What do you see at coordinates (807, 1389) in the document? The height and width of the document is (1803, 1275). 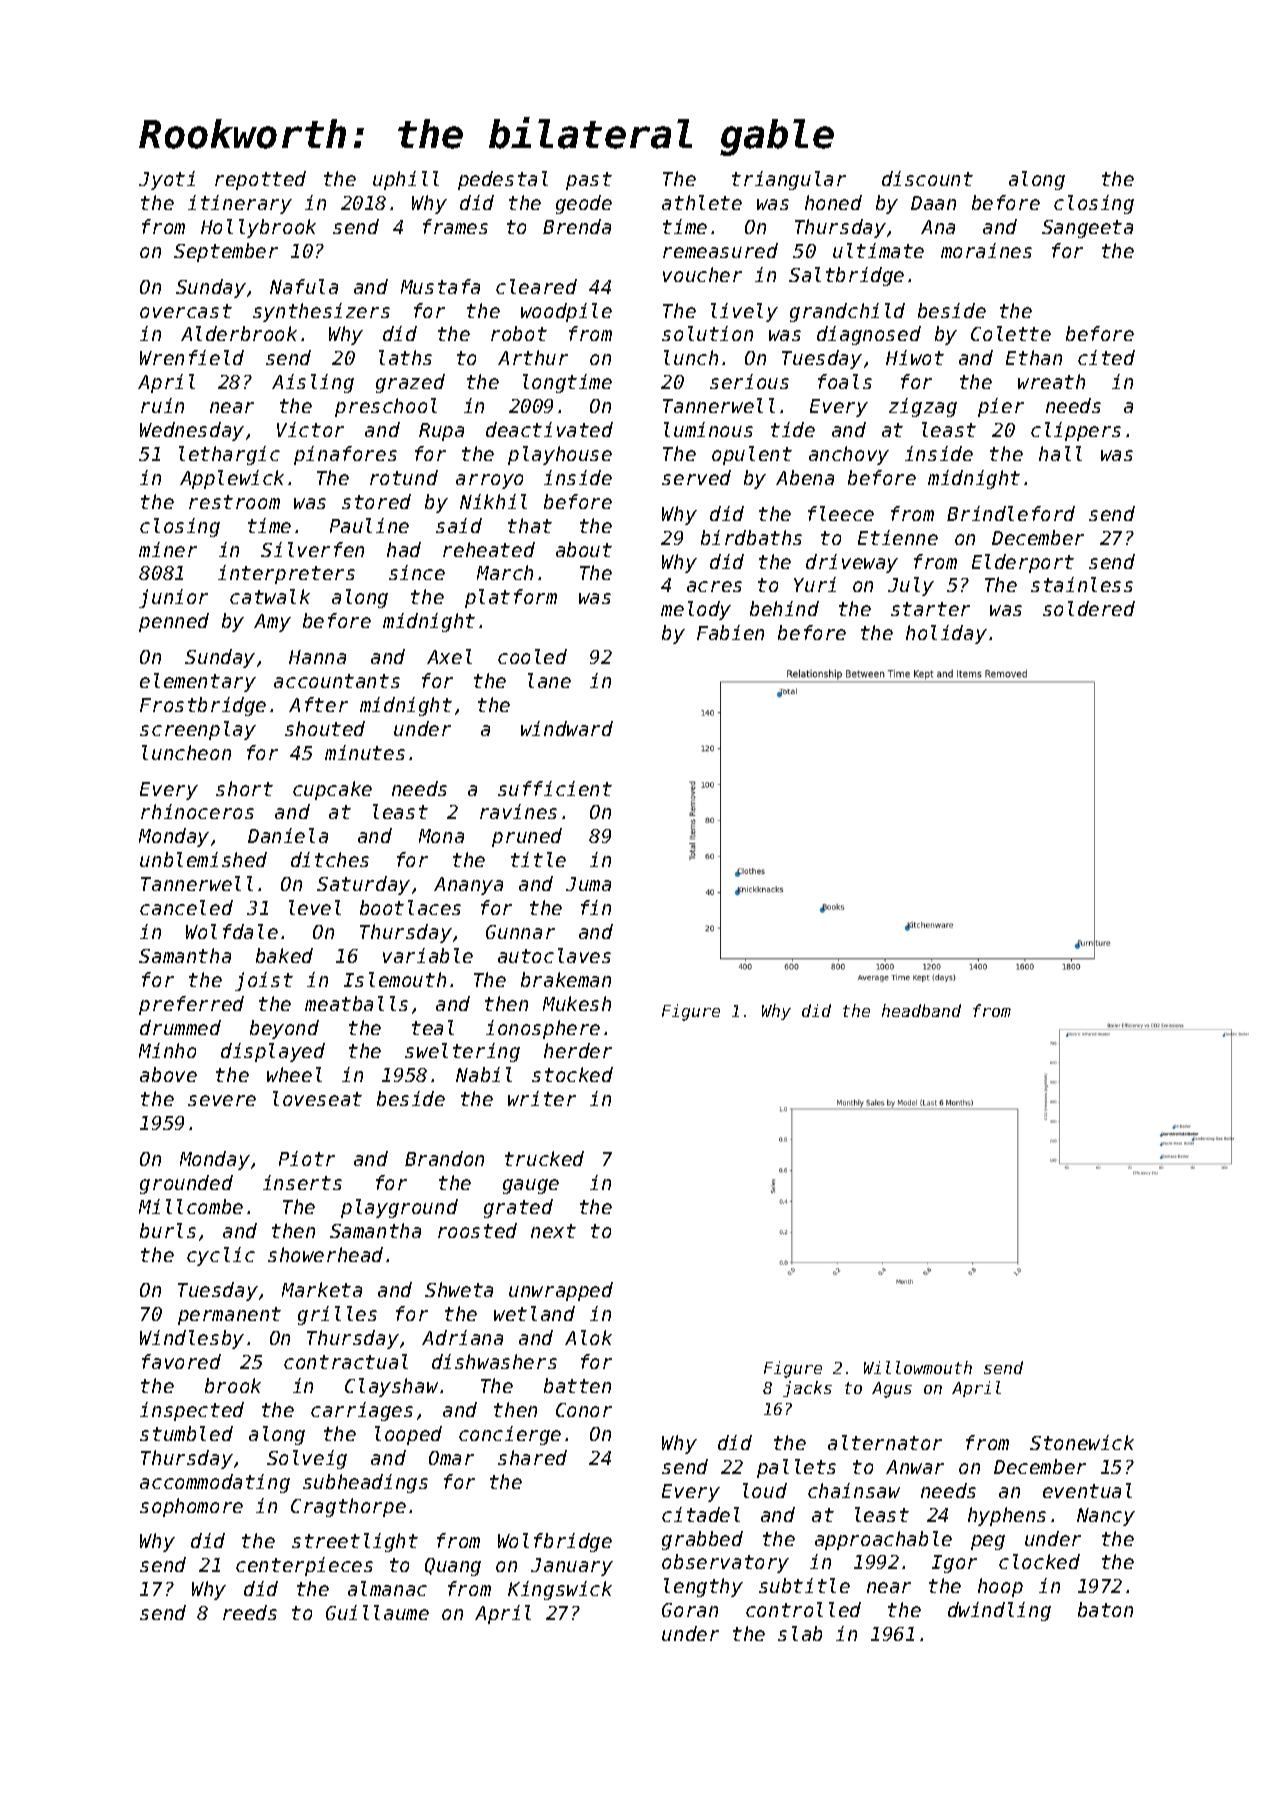 I see `jacks` at bounding box center [807, 1389].
